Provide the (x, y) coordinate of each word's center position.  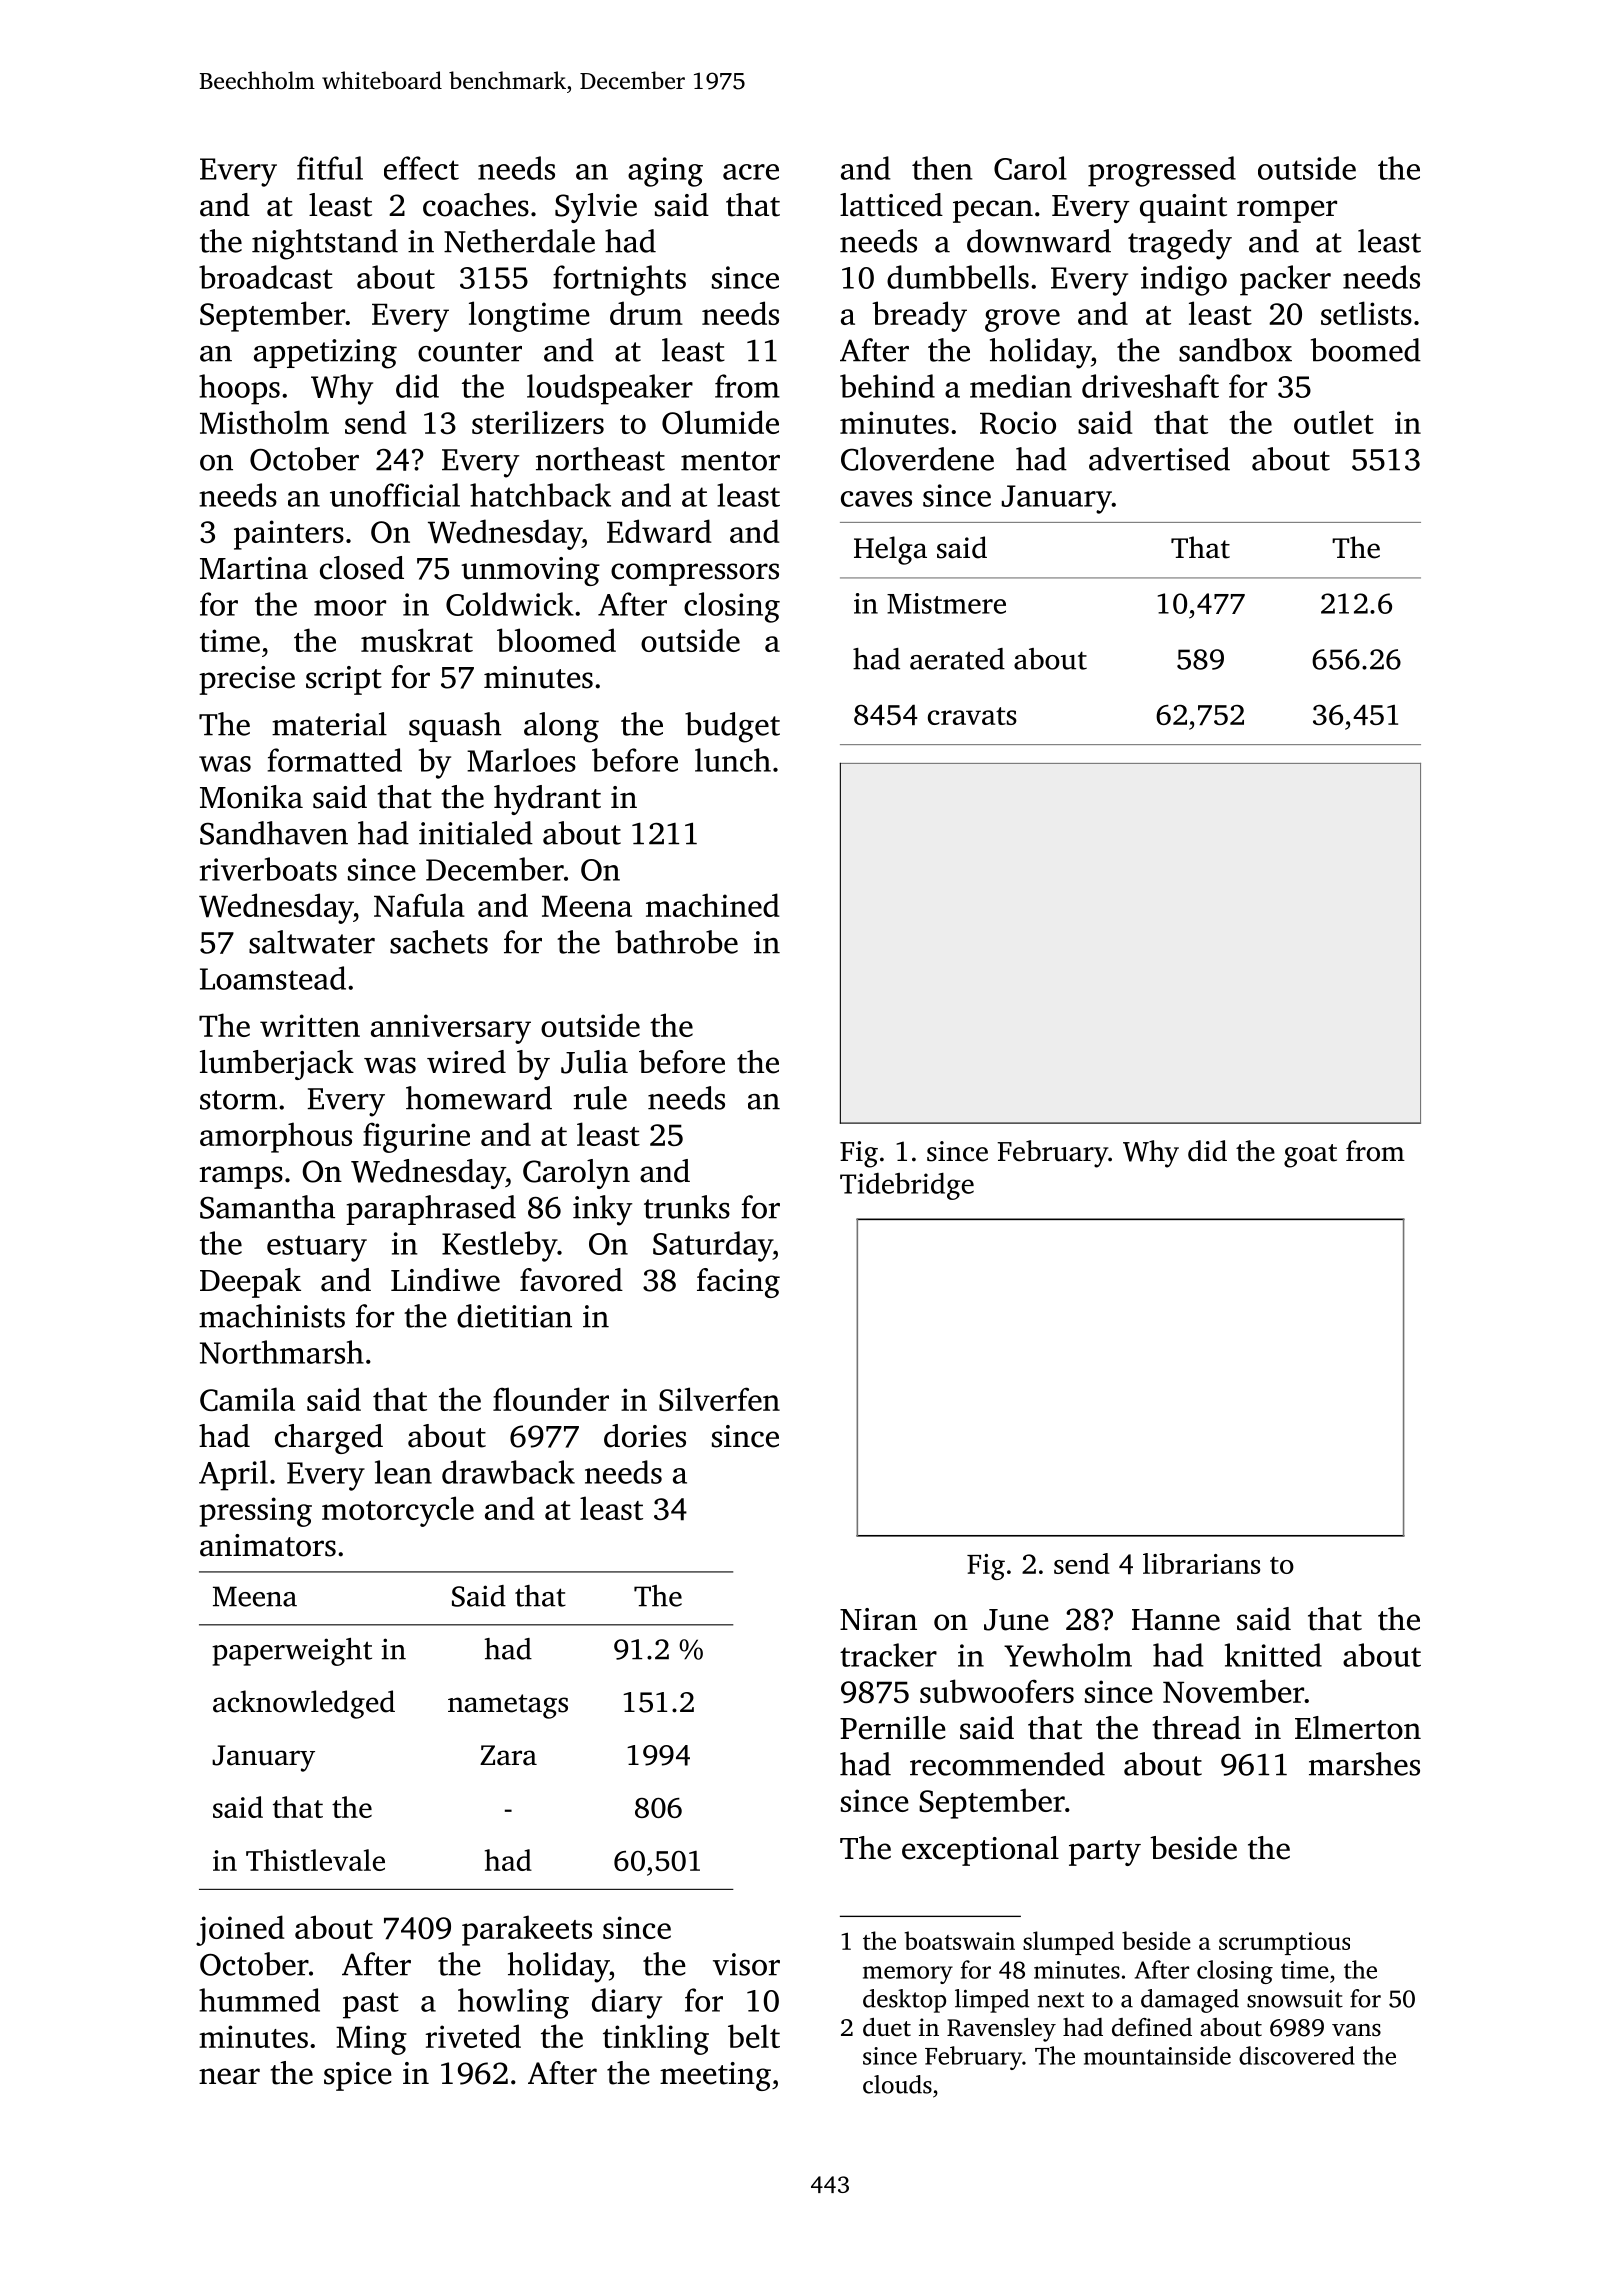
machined (713, 905)
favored (571, 1280)
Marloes (521, 760)
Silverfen (719, 1399)
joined (240, 1930)
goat (1310, 1156)
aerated (957, 659)
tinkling (656, 2039)
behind (887, 386)
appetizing (325, 354)
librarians (1201, 1563)
